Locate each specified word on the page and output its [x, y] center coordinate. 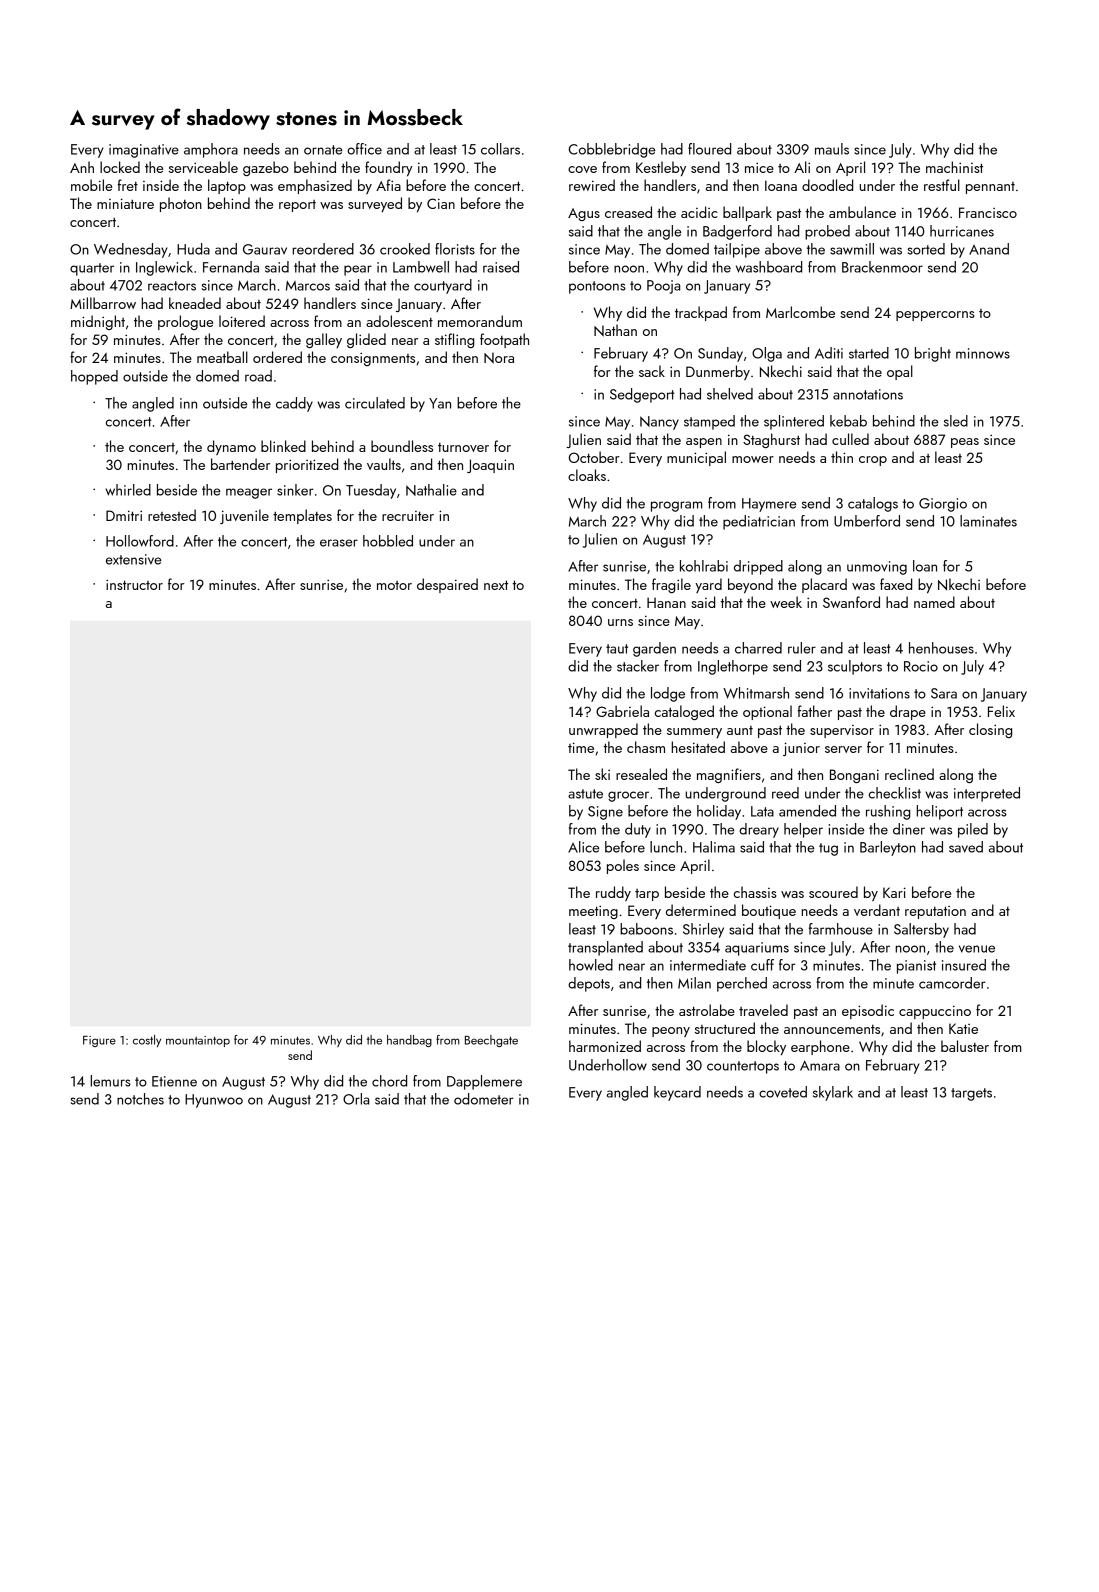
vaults [384, 464]
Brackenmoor [882, 267]
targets [971, 1094]
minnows [983, 353]
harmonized [605, 1046]
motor [394, 585]
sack [652, 371]
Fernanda [231, 267]
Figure [99, 1041]
